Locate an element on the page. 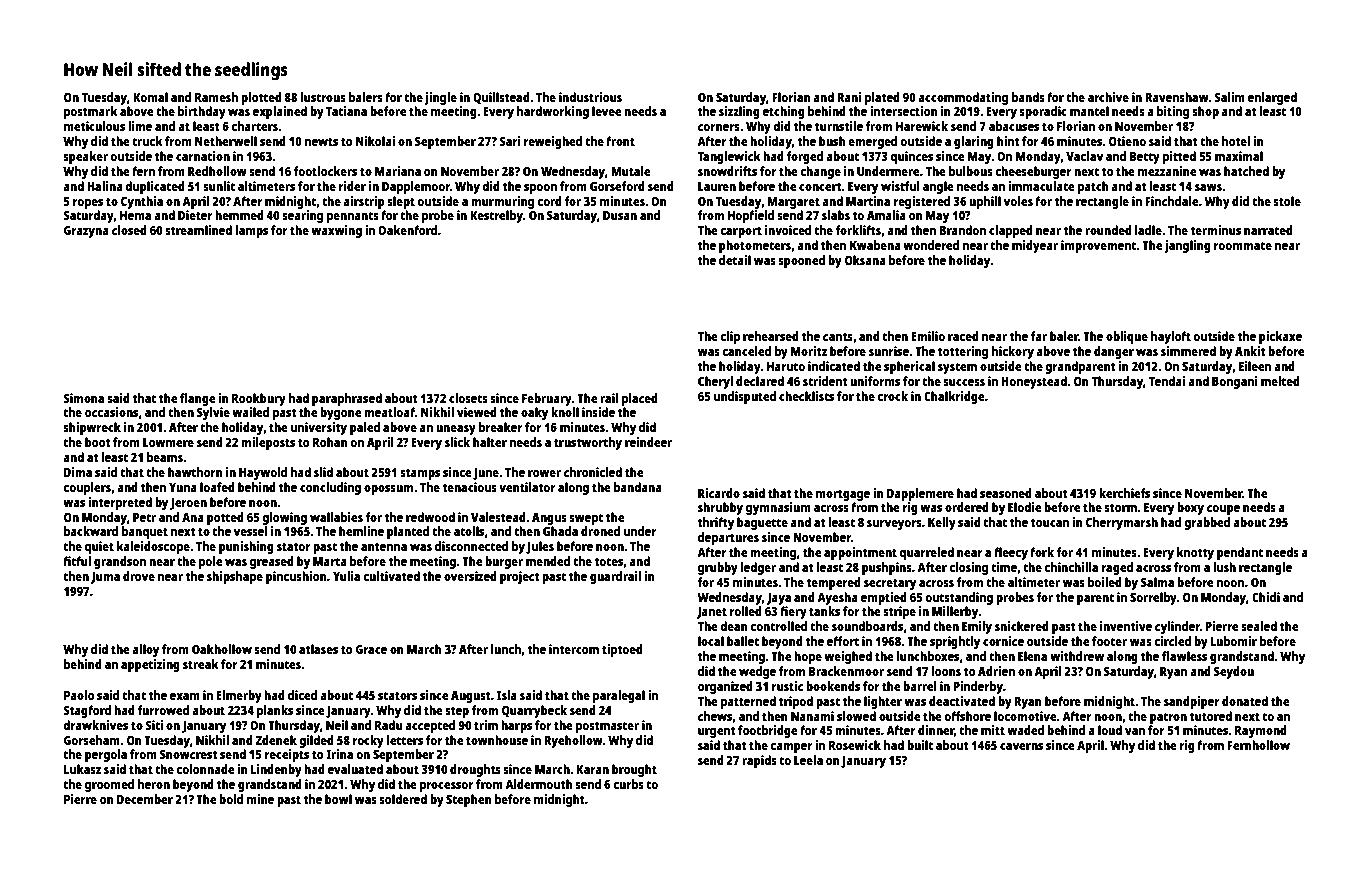 This document has height=887, width=1372. bold is located at coordinates (231, 799).
